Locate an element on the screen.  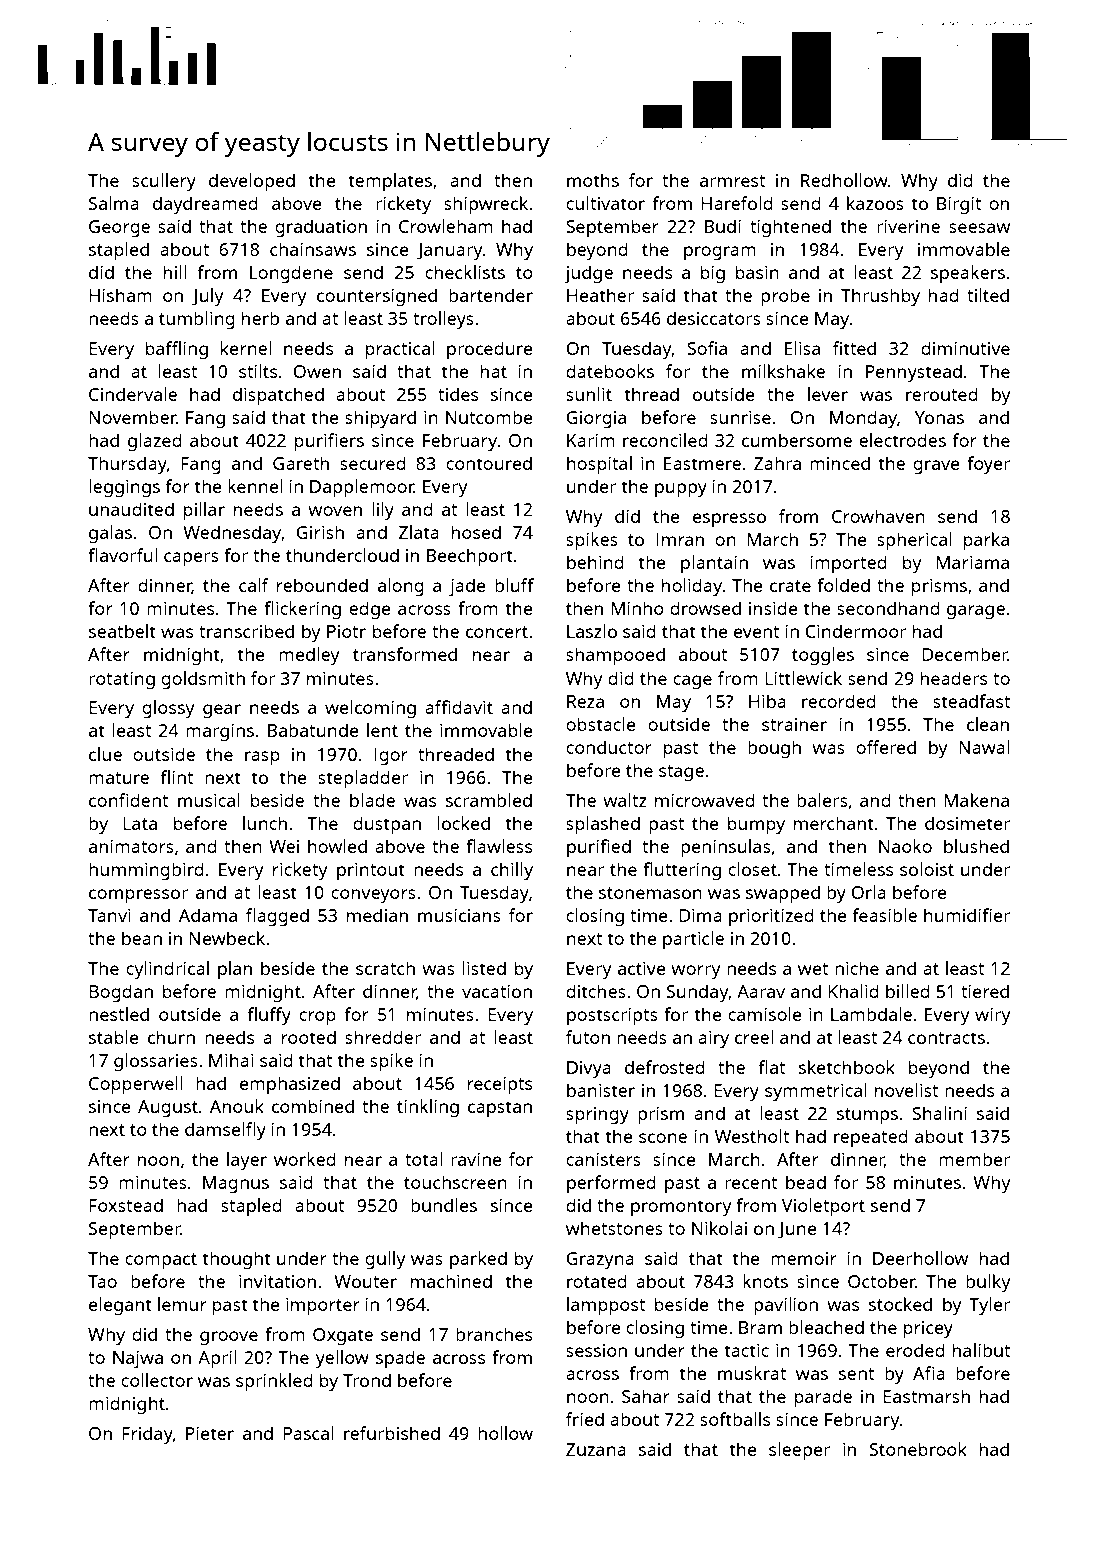
Foxstead is located at coordinates (126, 1205).
